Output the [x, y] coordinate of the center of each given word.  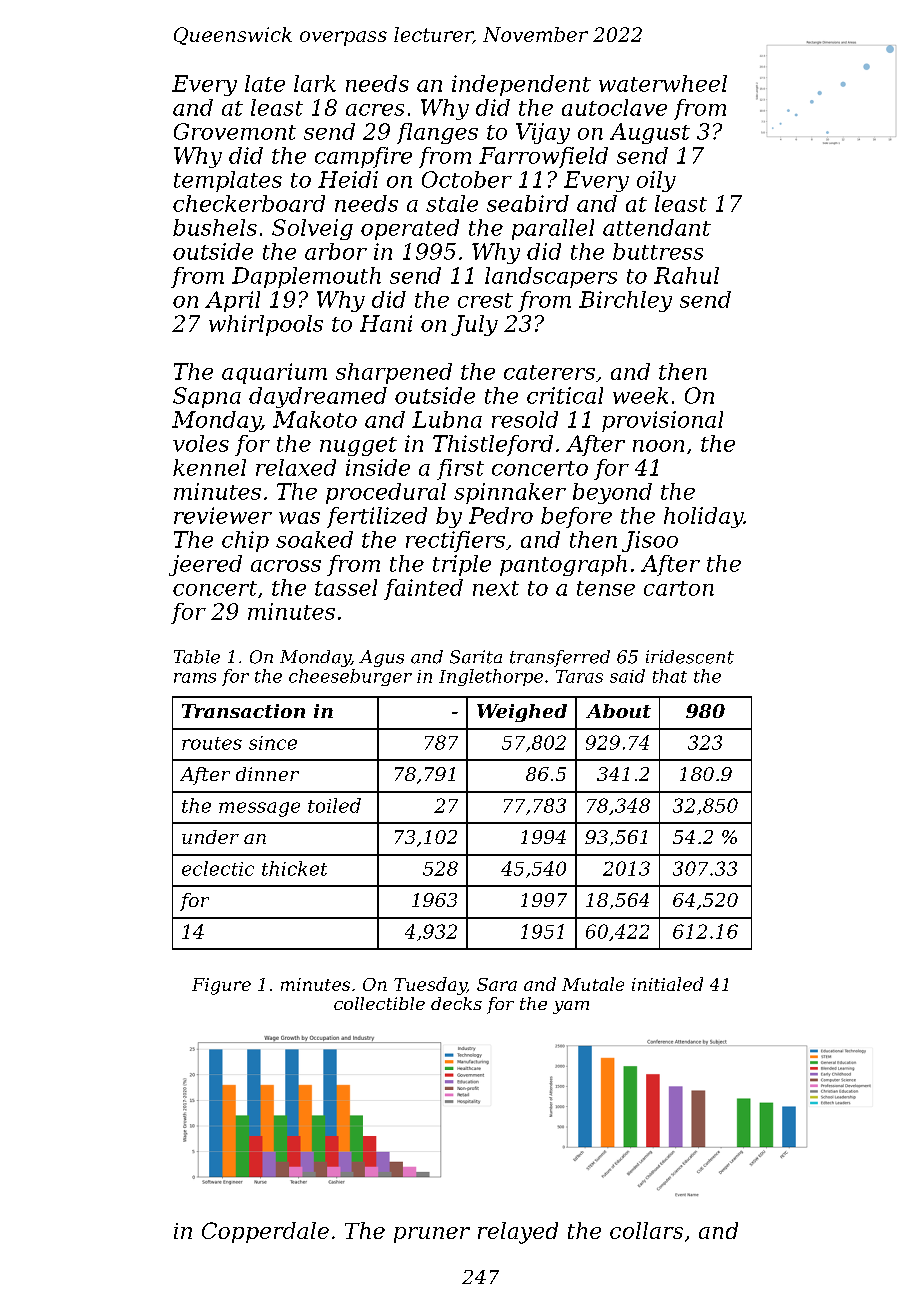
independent [521, 85]
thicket [294, 868]
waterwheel [663, 83]
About [618, 711]
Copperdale [265, 1232]
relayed [518, 1233]
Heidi [348, 179]
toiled [334, 805]
